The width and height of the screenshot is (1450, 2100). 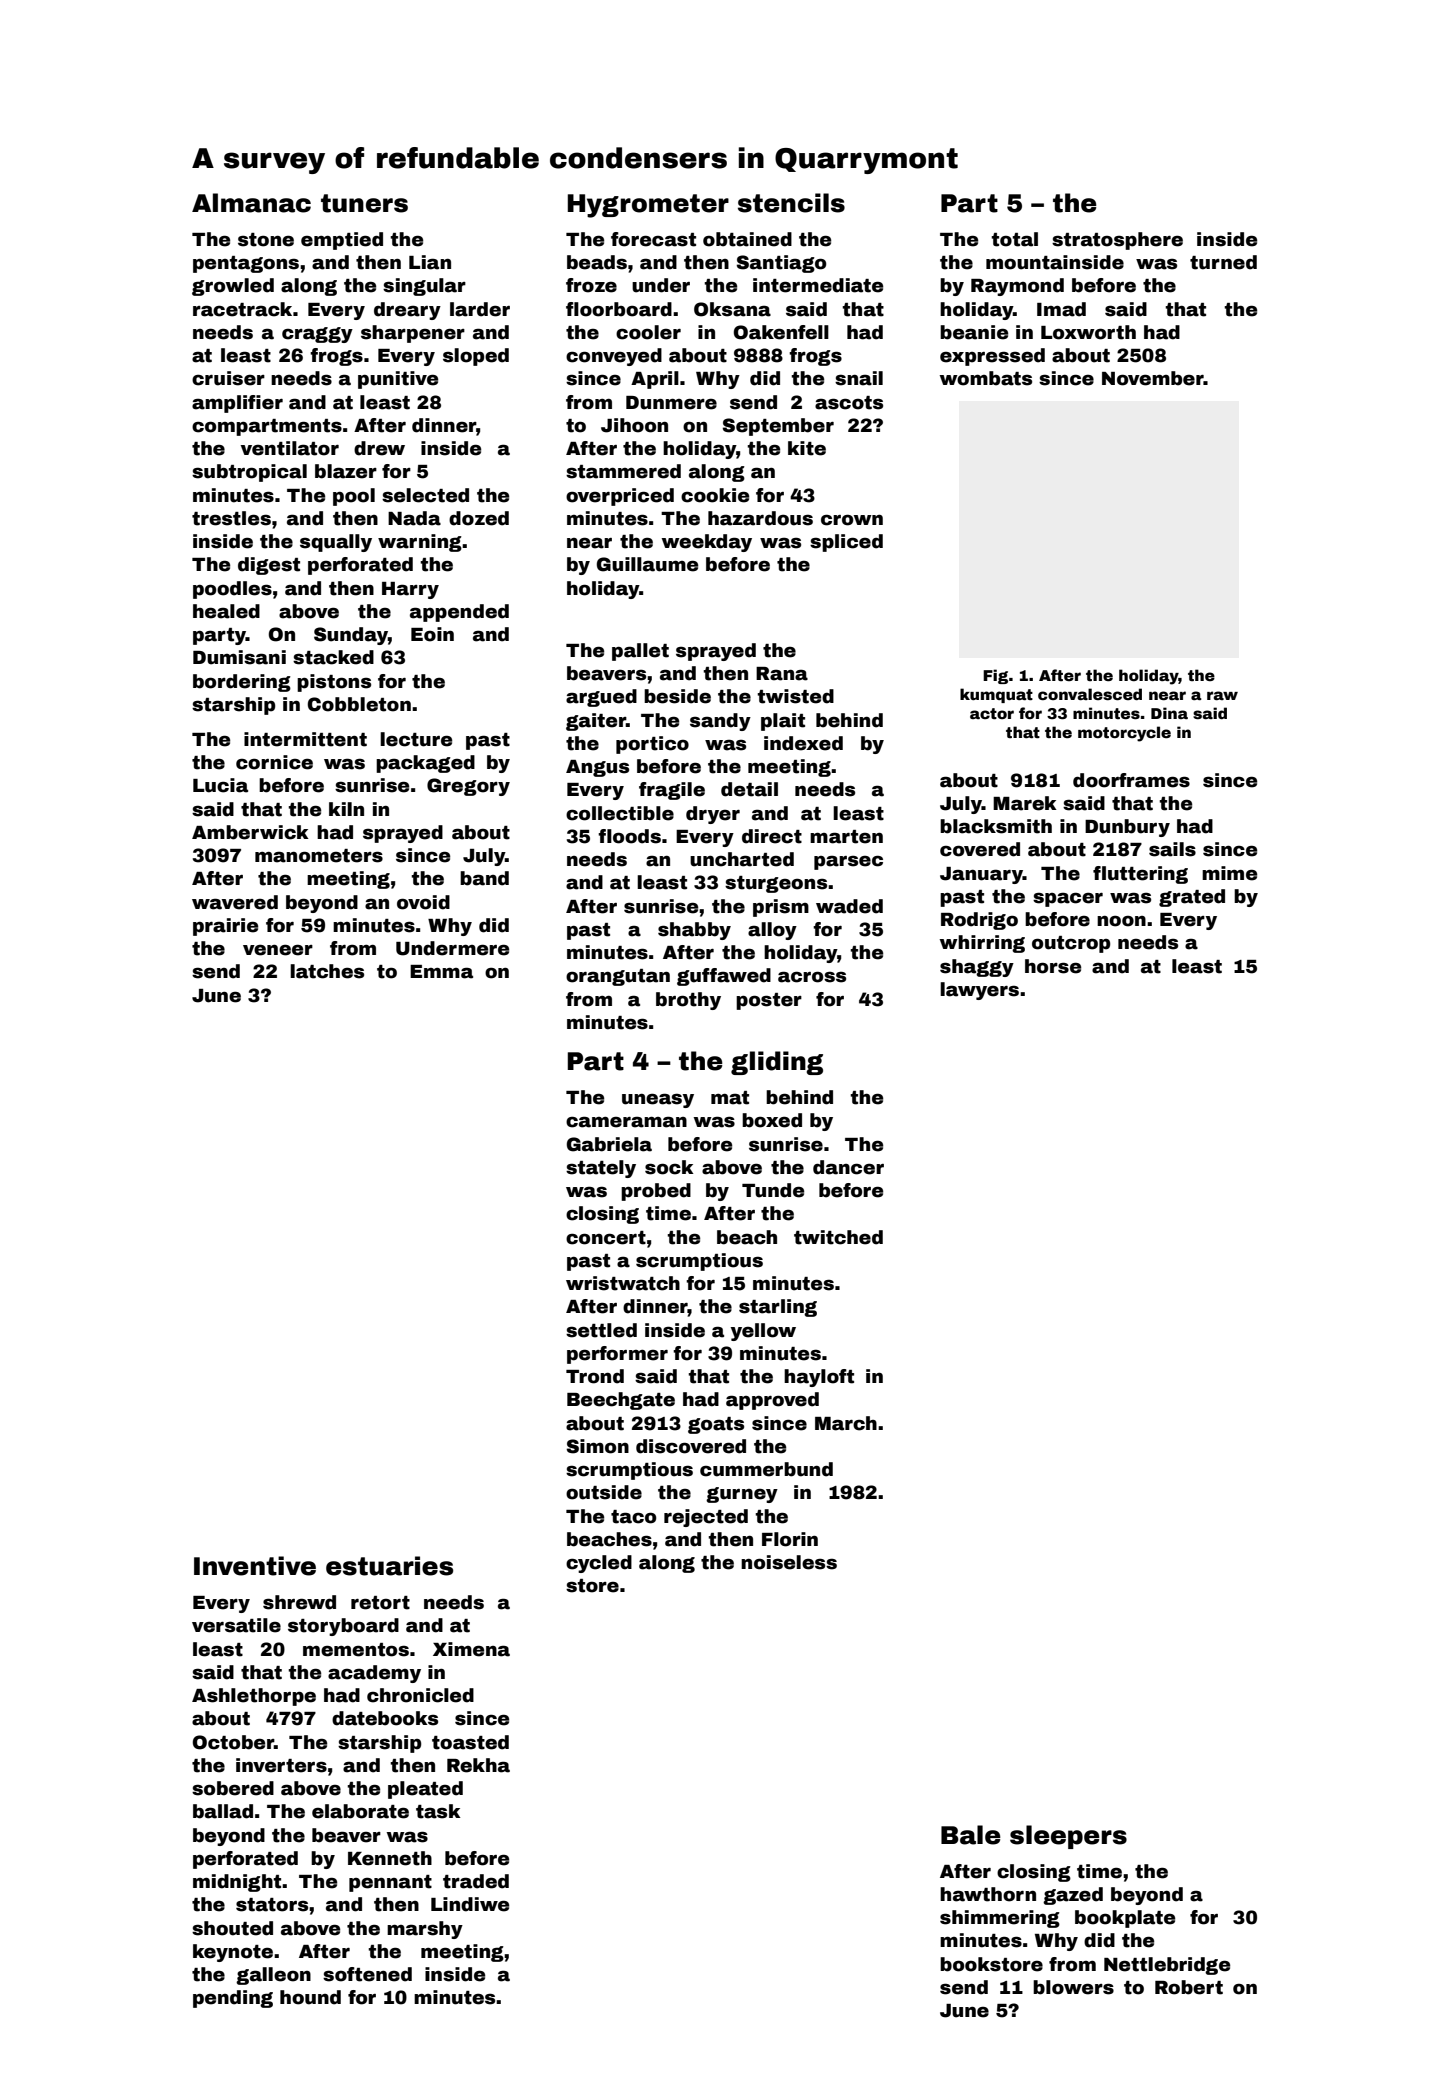 What do you see at coordinates (742, 1495) in the screenshot?
I see `gurney` at bounding box center [742, 1495].
